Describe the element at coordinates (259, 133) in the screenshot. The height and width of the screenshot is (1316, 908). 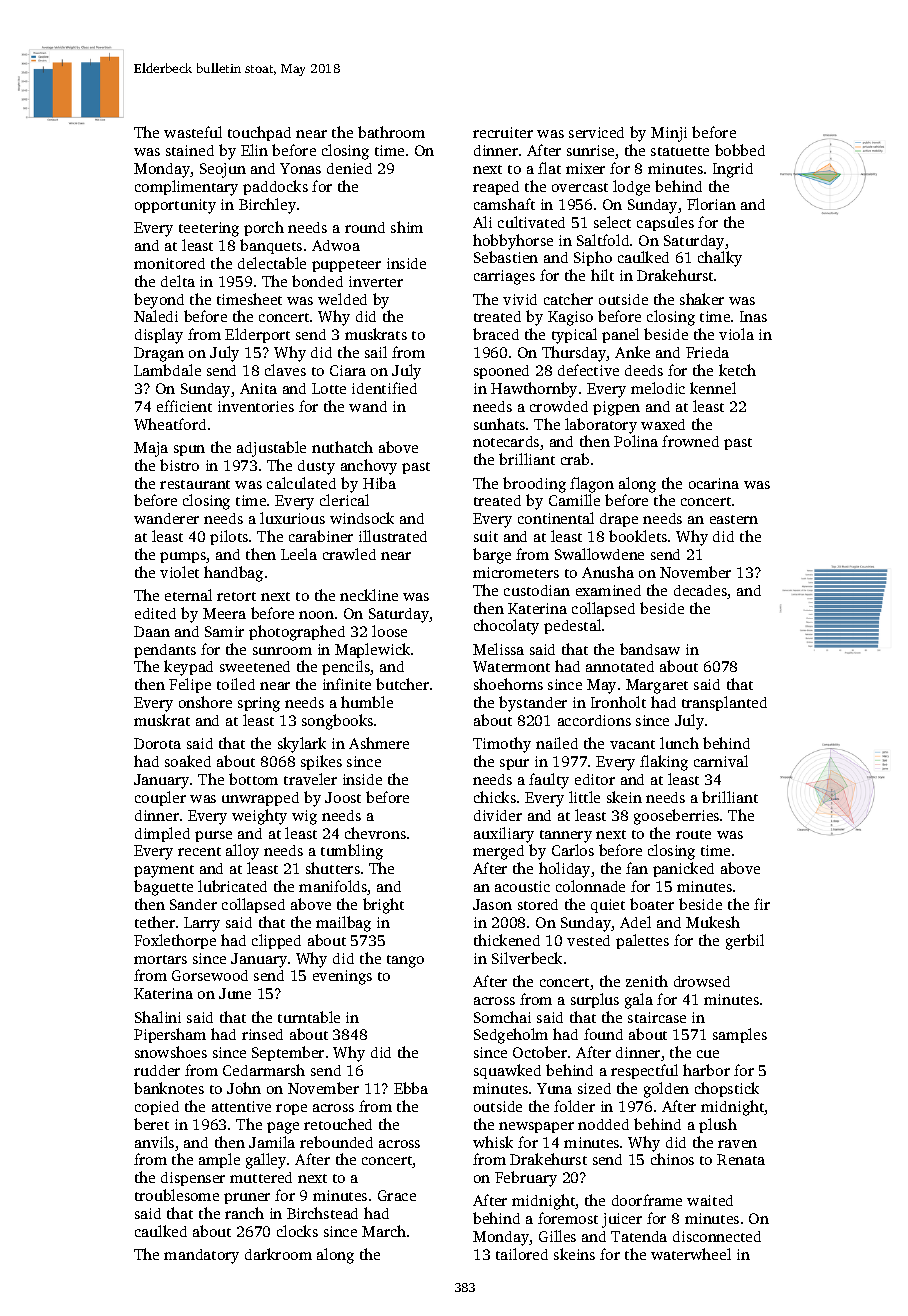
I see `touchpad` at that location.
